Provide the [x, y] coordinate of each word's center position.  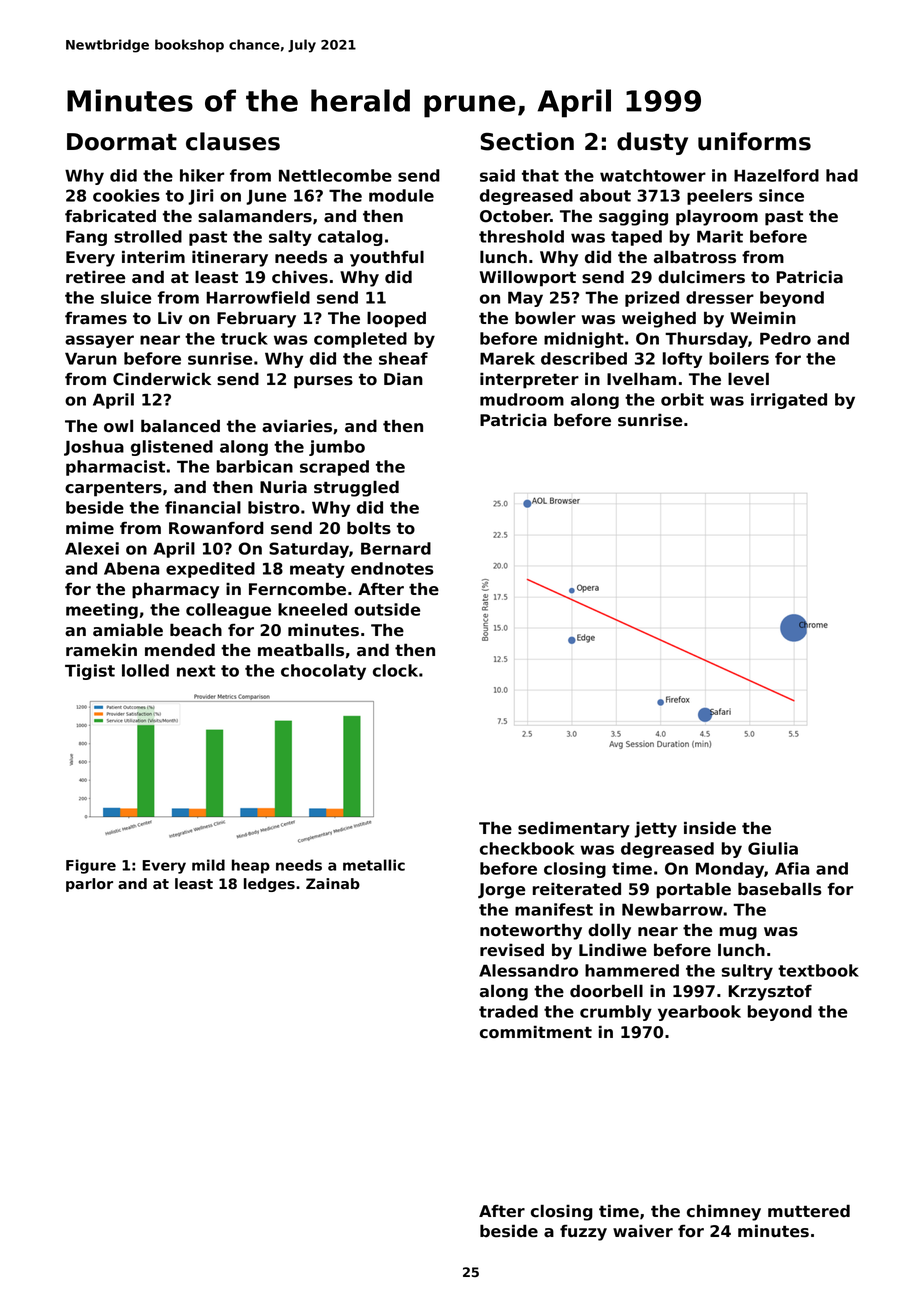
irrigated [789, 401]
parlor [89, 885]
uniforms [754, 141]
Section [527, 141]
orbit [682, 399]
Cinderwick [162, 379]
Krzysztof [770, 993]
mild [208, 865]
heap [251, 866]
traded [508, 1011]
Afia [792, 868]
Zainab [333, 884]
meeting [102, 611]
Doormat [122, 142]
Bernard [396, 548]
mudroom [522, 399]
